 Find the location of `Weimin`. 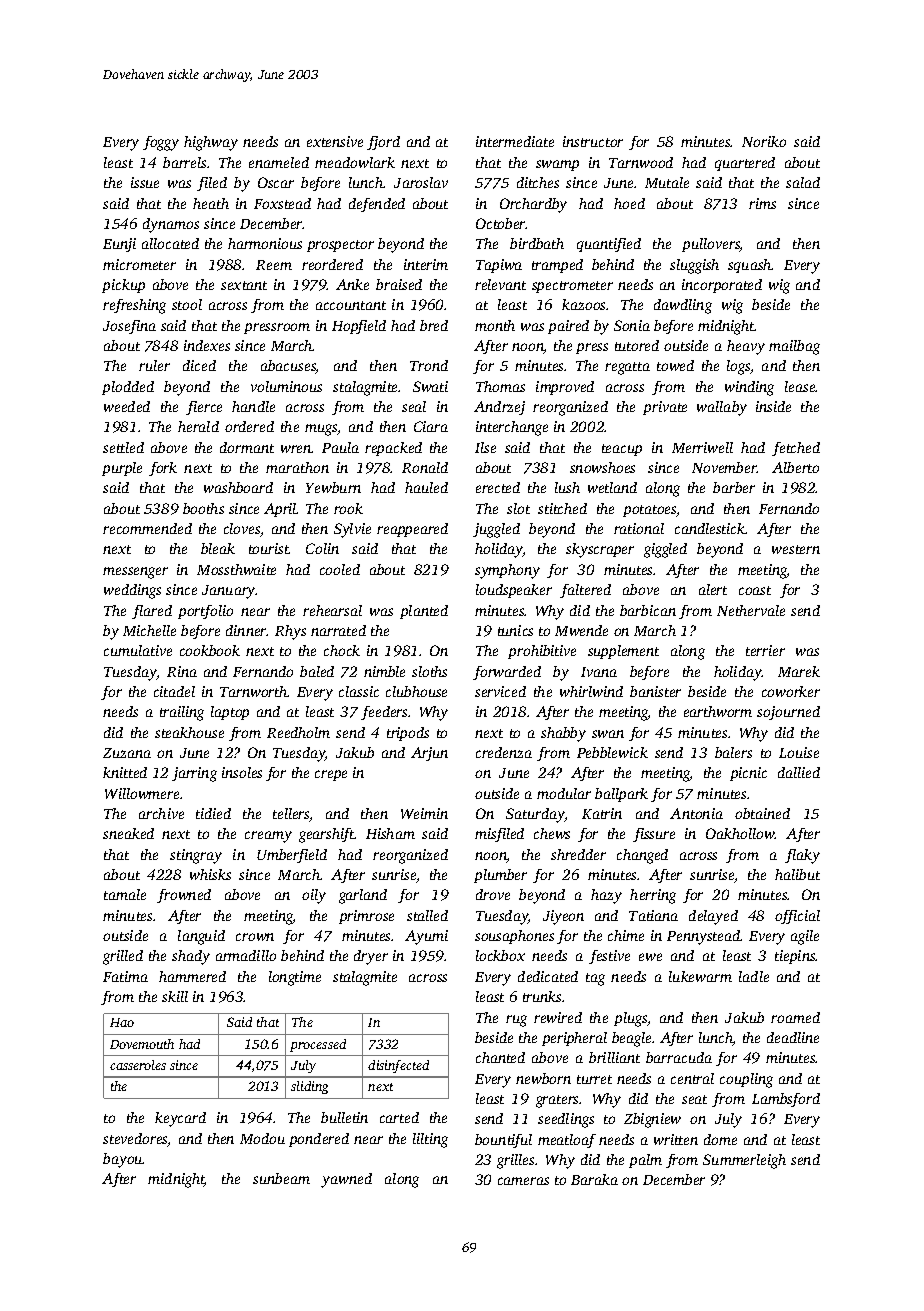

Weimin is located at coordinates (424, 813).
